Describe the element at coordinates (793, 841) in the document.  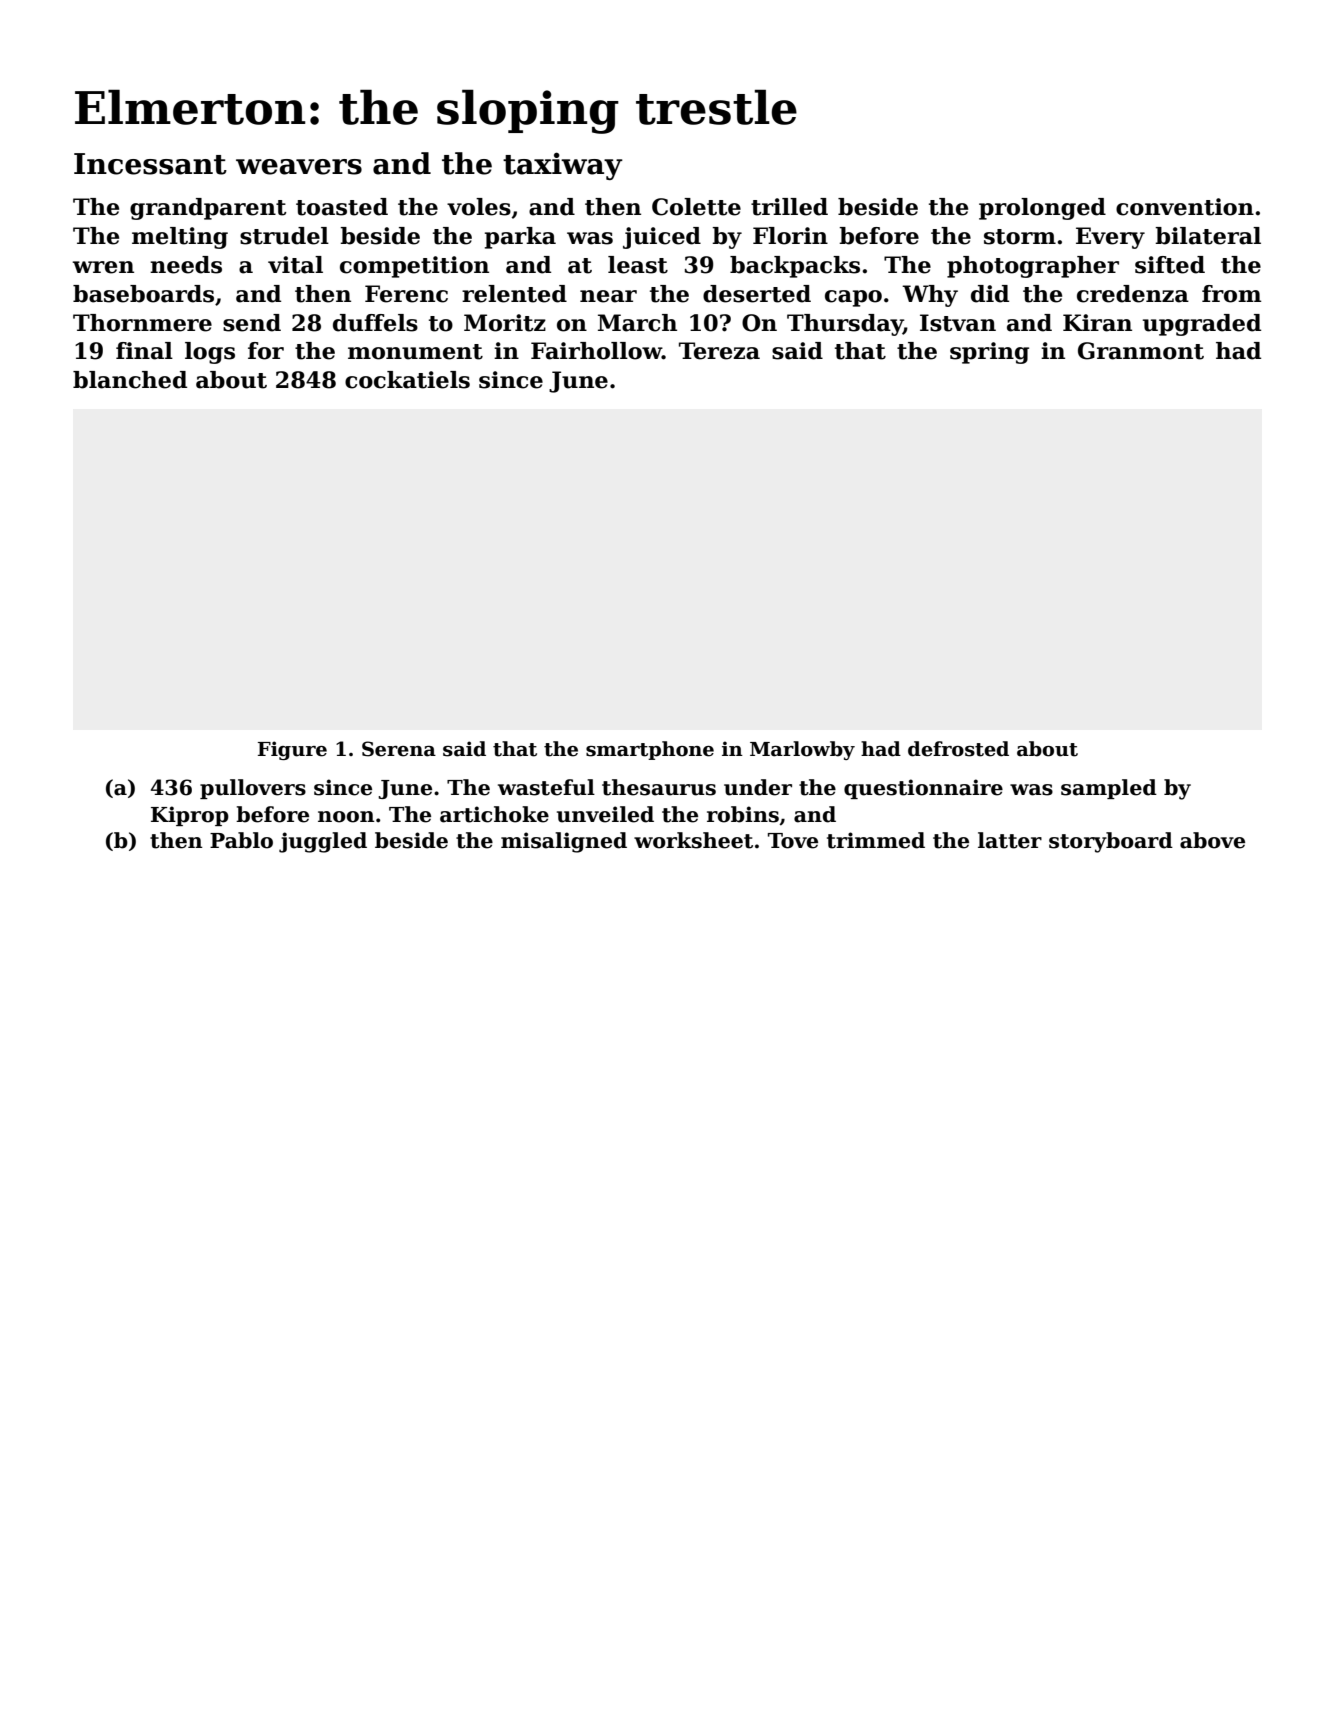
I see `Tove` at that location.
